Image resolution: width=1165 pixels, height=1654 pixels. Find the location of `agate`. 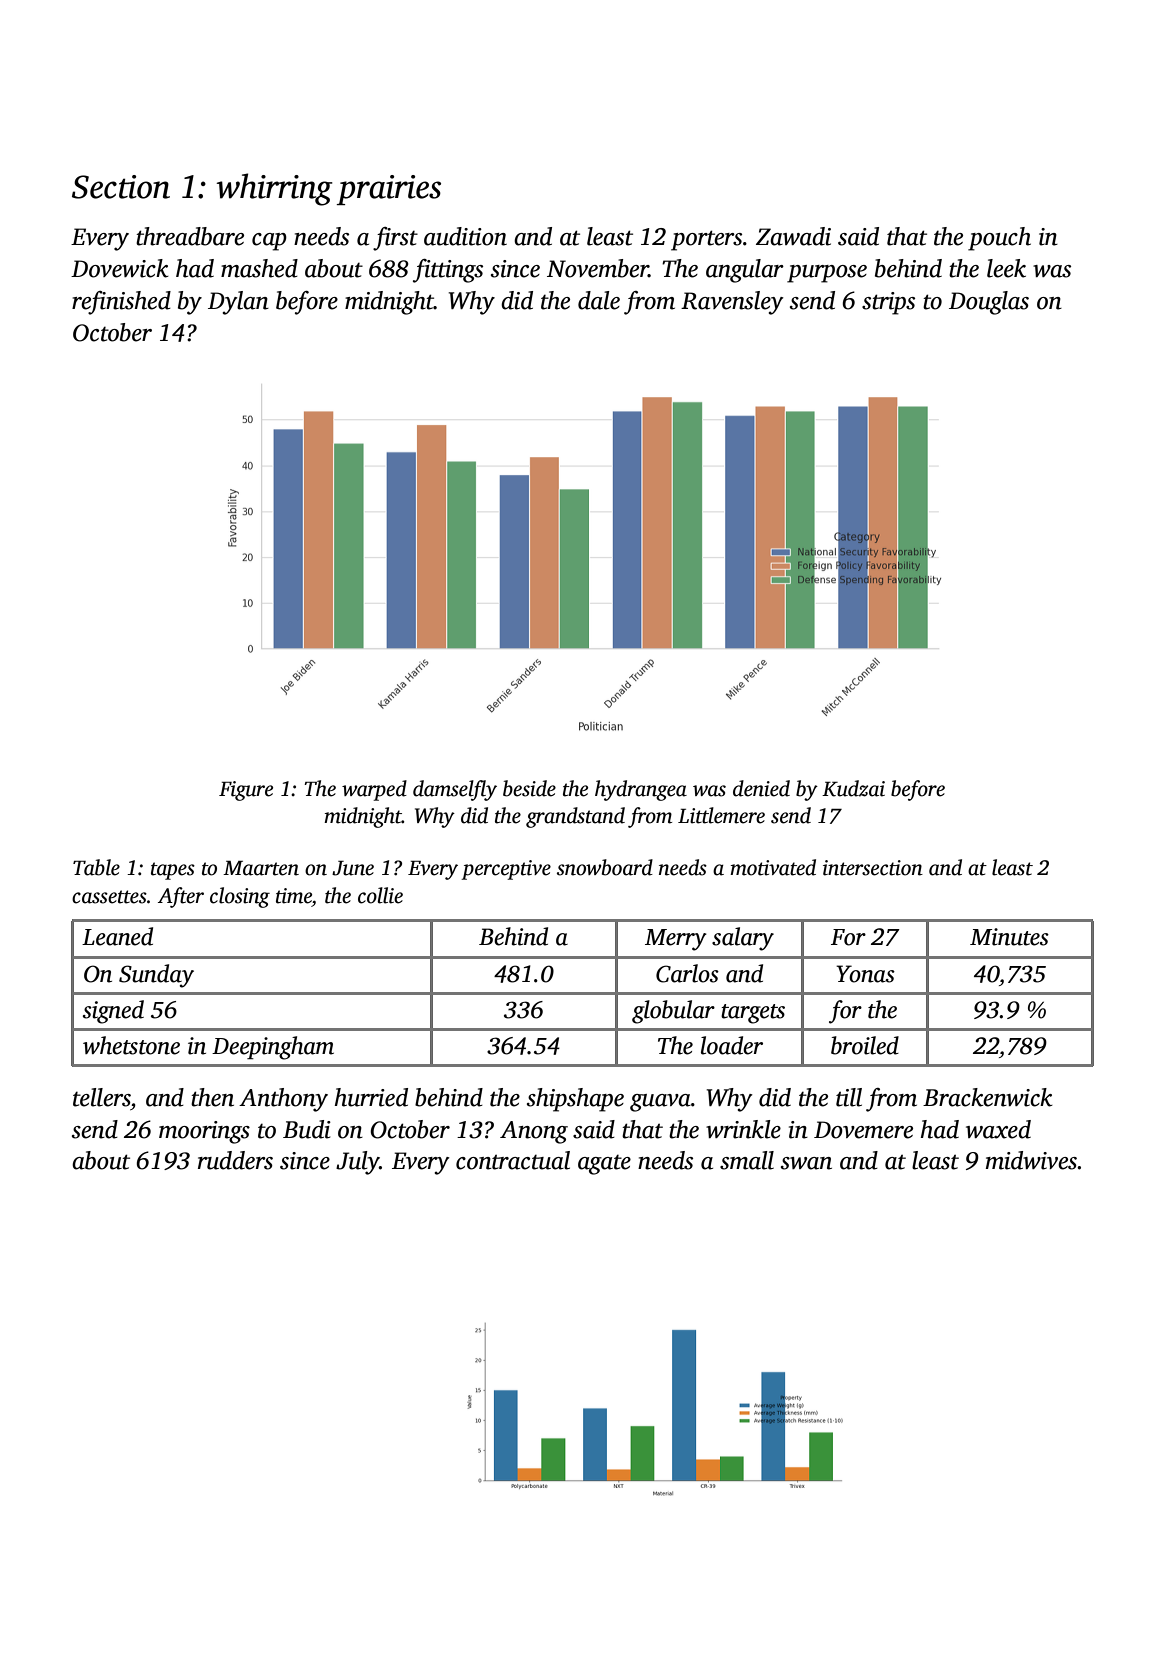

agate is located at coordinates (604, 1165).
